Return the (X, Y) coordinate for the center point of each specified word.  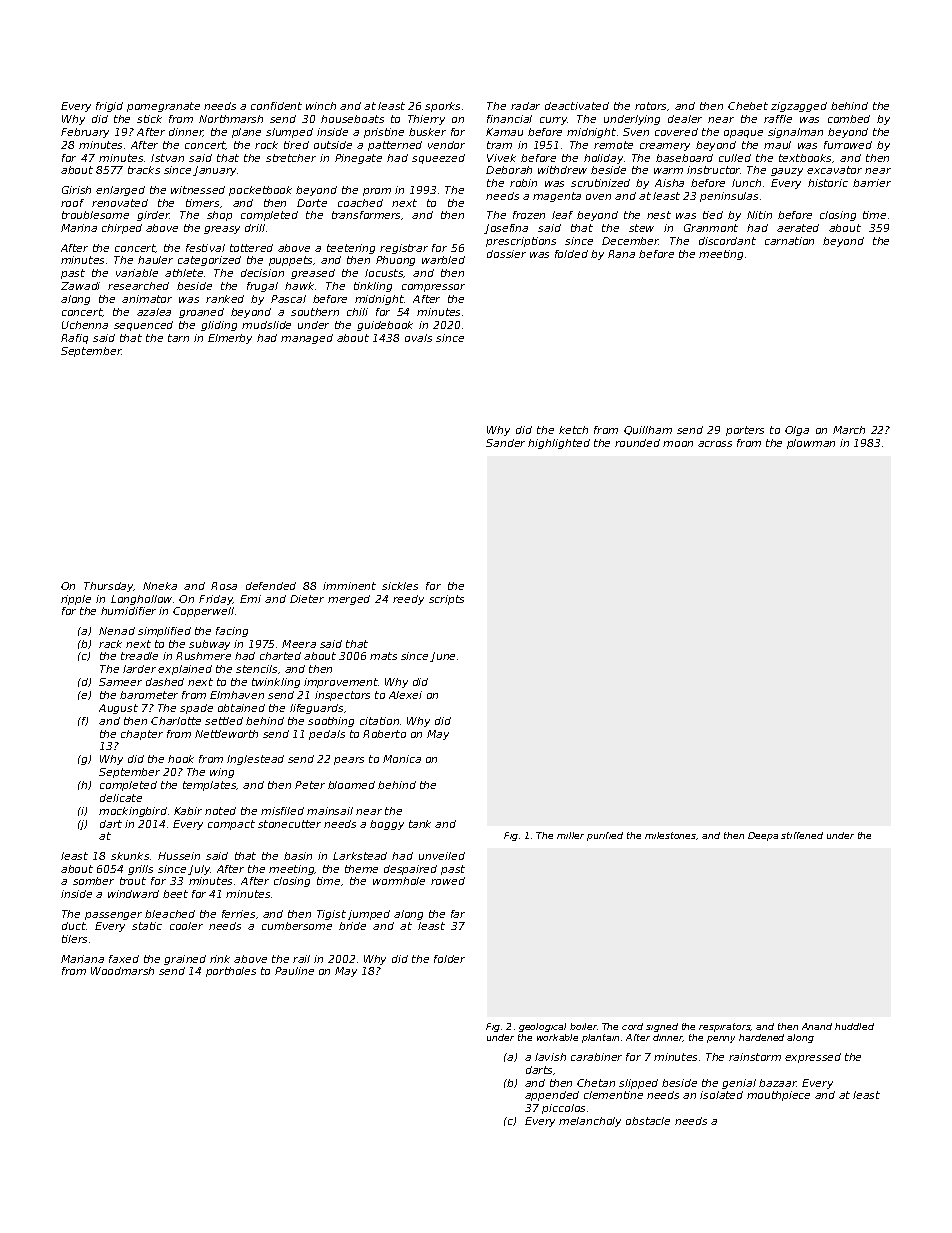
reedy (408, 600)
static (147, 926)
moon (678, 444)
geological (542, 1027)
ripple (76, 600)
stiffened (802, 835)
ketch (573, 430)
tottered (251, 248)
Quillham (648, 430)
